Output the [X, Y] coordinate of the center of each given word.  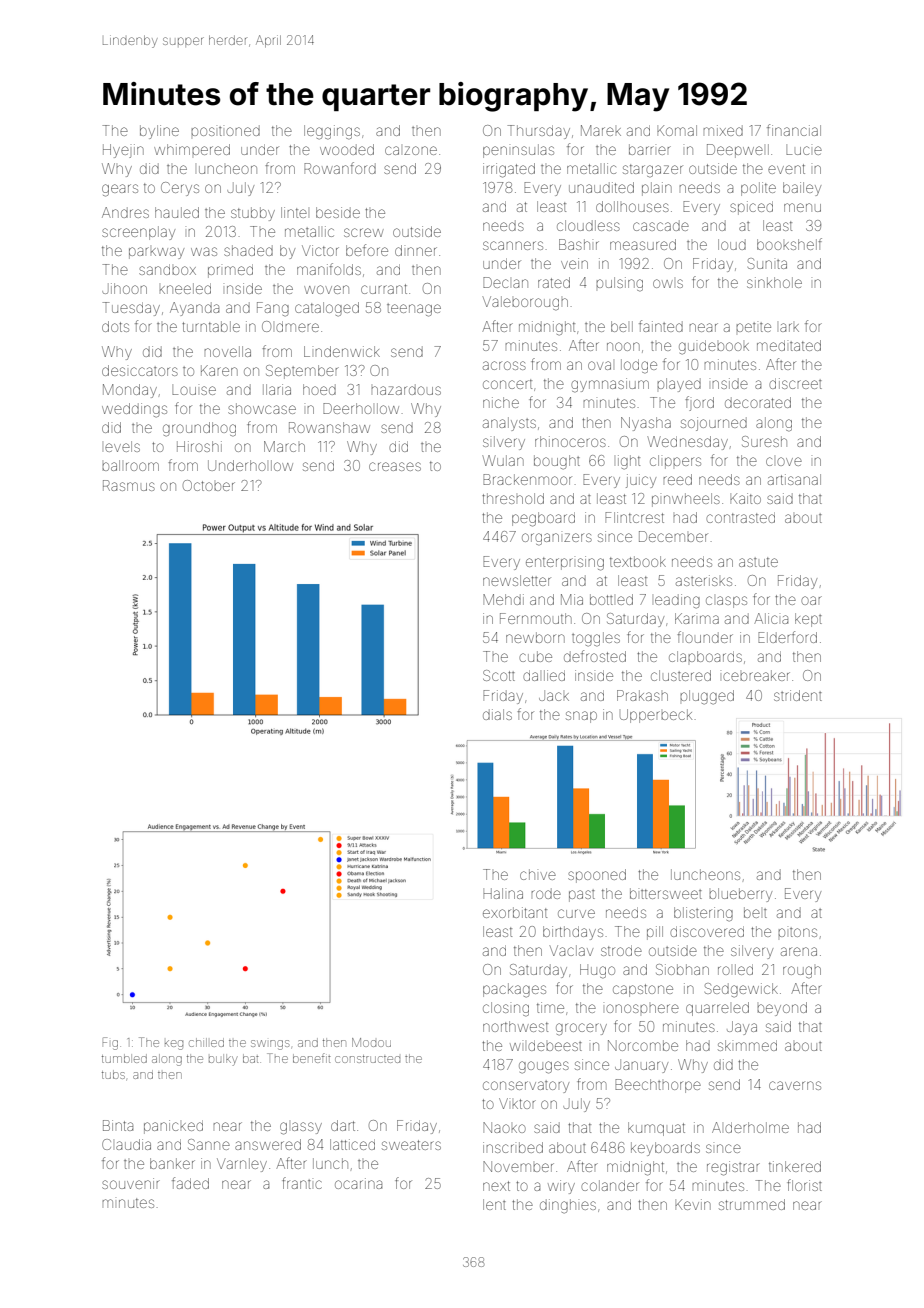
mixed [723, 130]
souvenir [131, 1183]
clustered [681, 675]
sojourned [714, 424]
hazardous [406, 389]
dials [497, 714]
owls [668, 283]
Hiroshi [199, 446]
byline [159, 132]
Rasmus [129, 485]
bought [557, 462]
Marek [601, 130]
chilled [206, 1042]
